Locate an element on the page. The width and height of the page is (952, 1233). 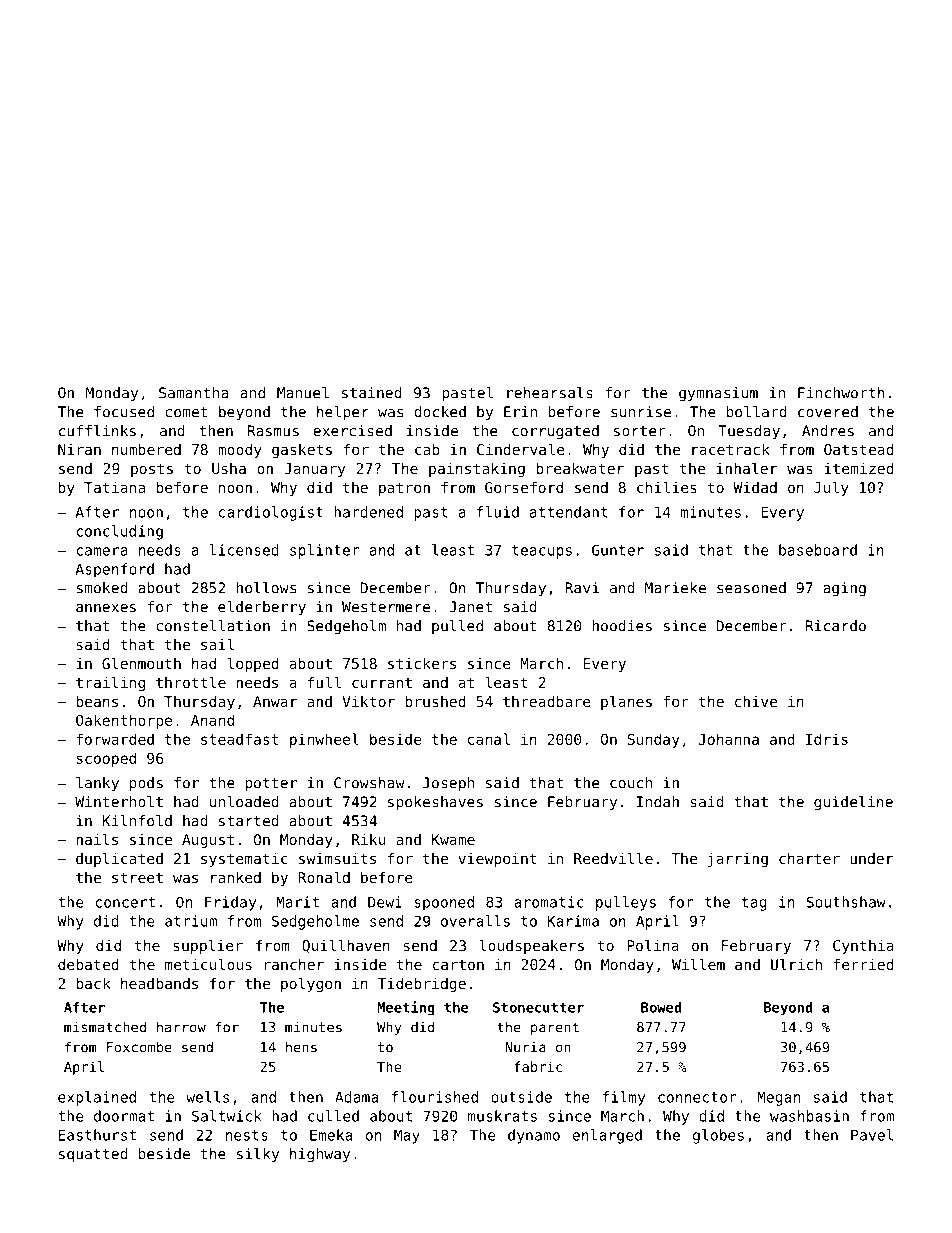
Riku is located at coordinates (369, 839).
